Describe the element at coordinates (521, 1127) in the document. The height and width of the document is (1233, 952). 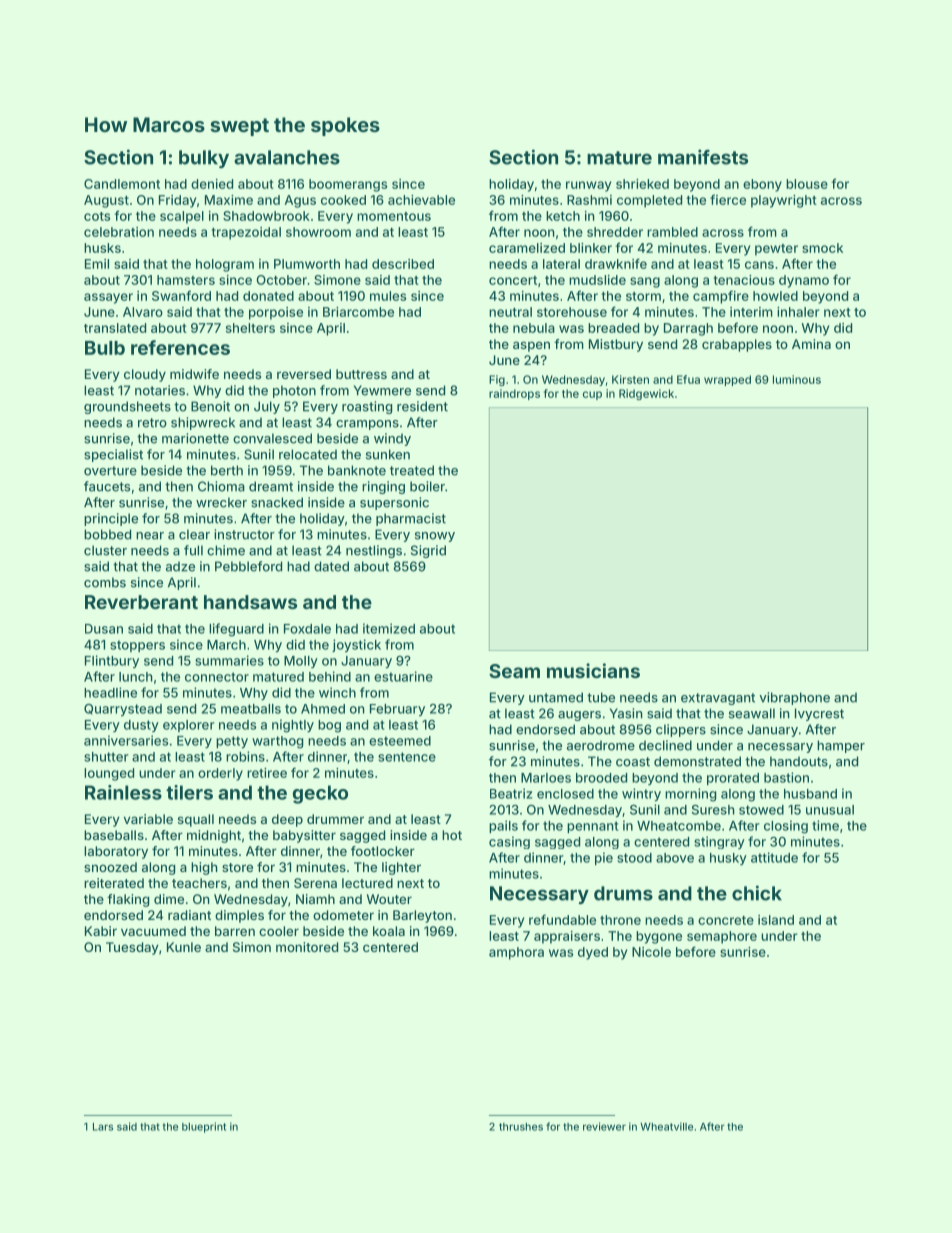
I see `thrushes` at that location.
